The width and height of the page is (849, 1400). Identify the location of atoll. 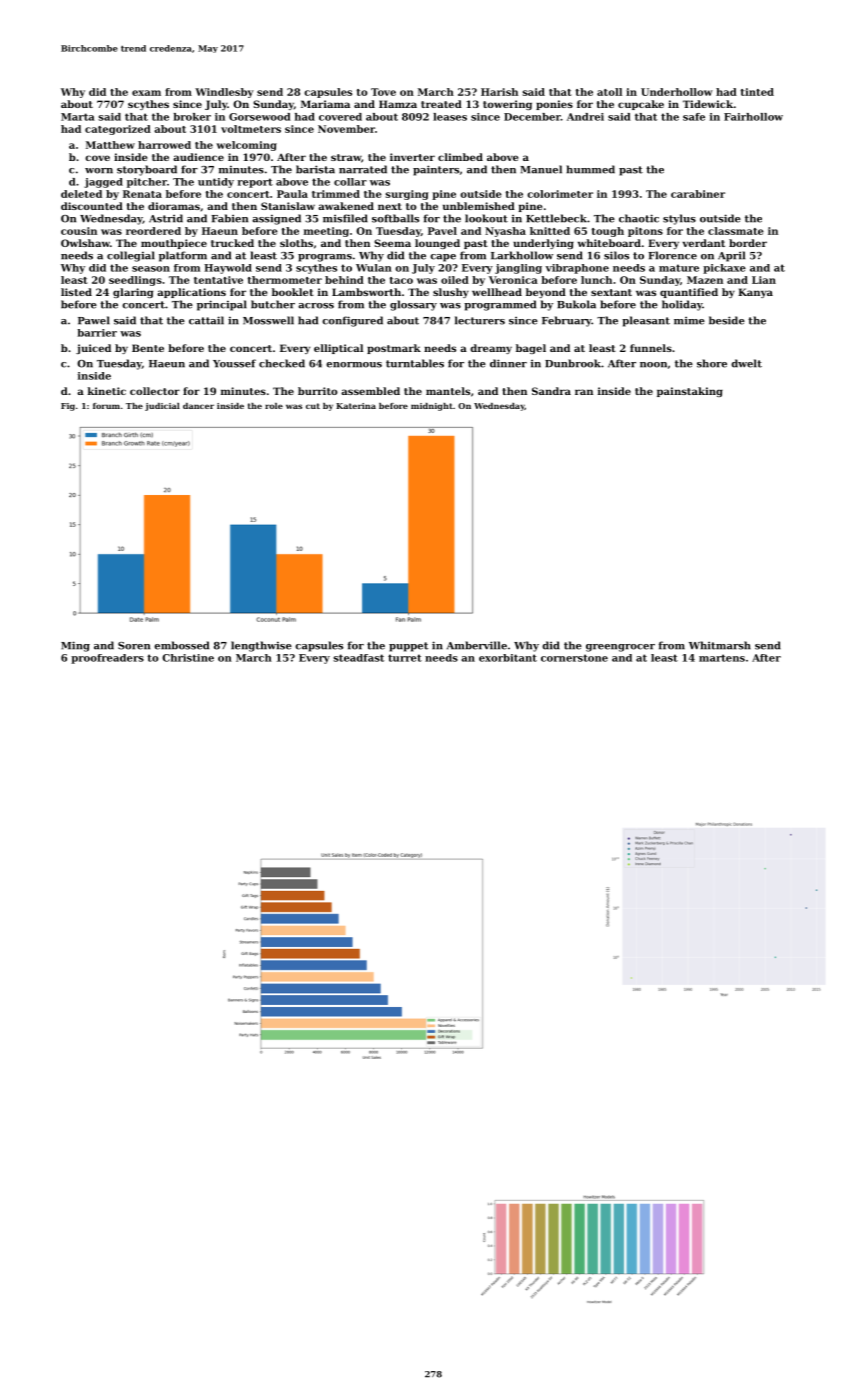
(609, 92).
